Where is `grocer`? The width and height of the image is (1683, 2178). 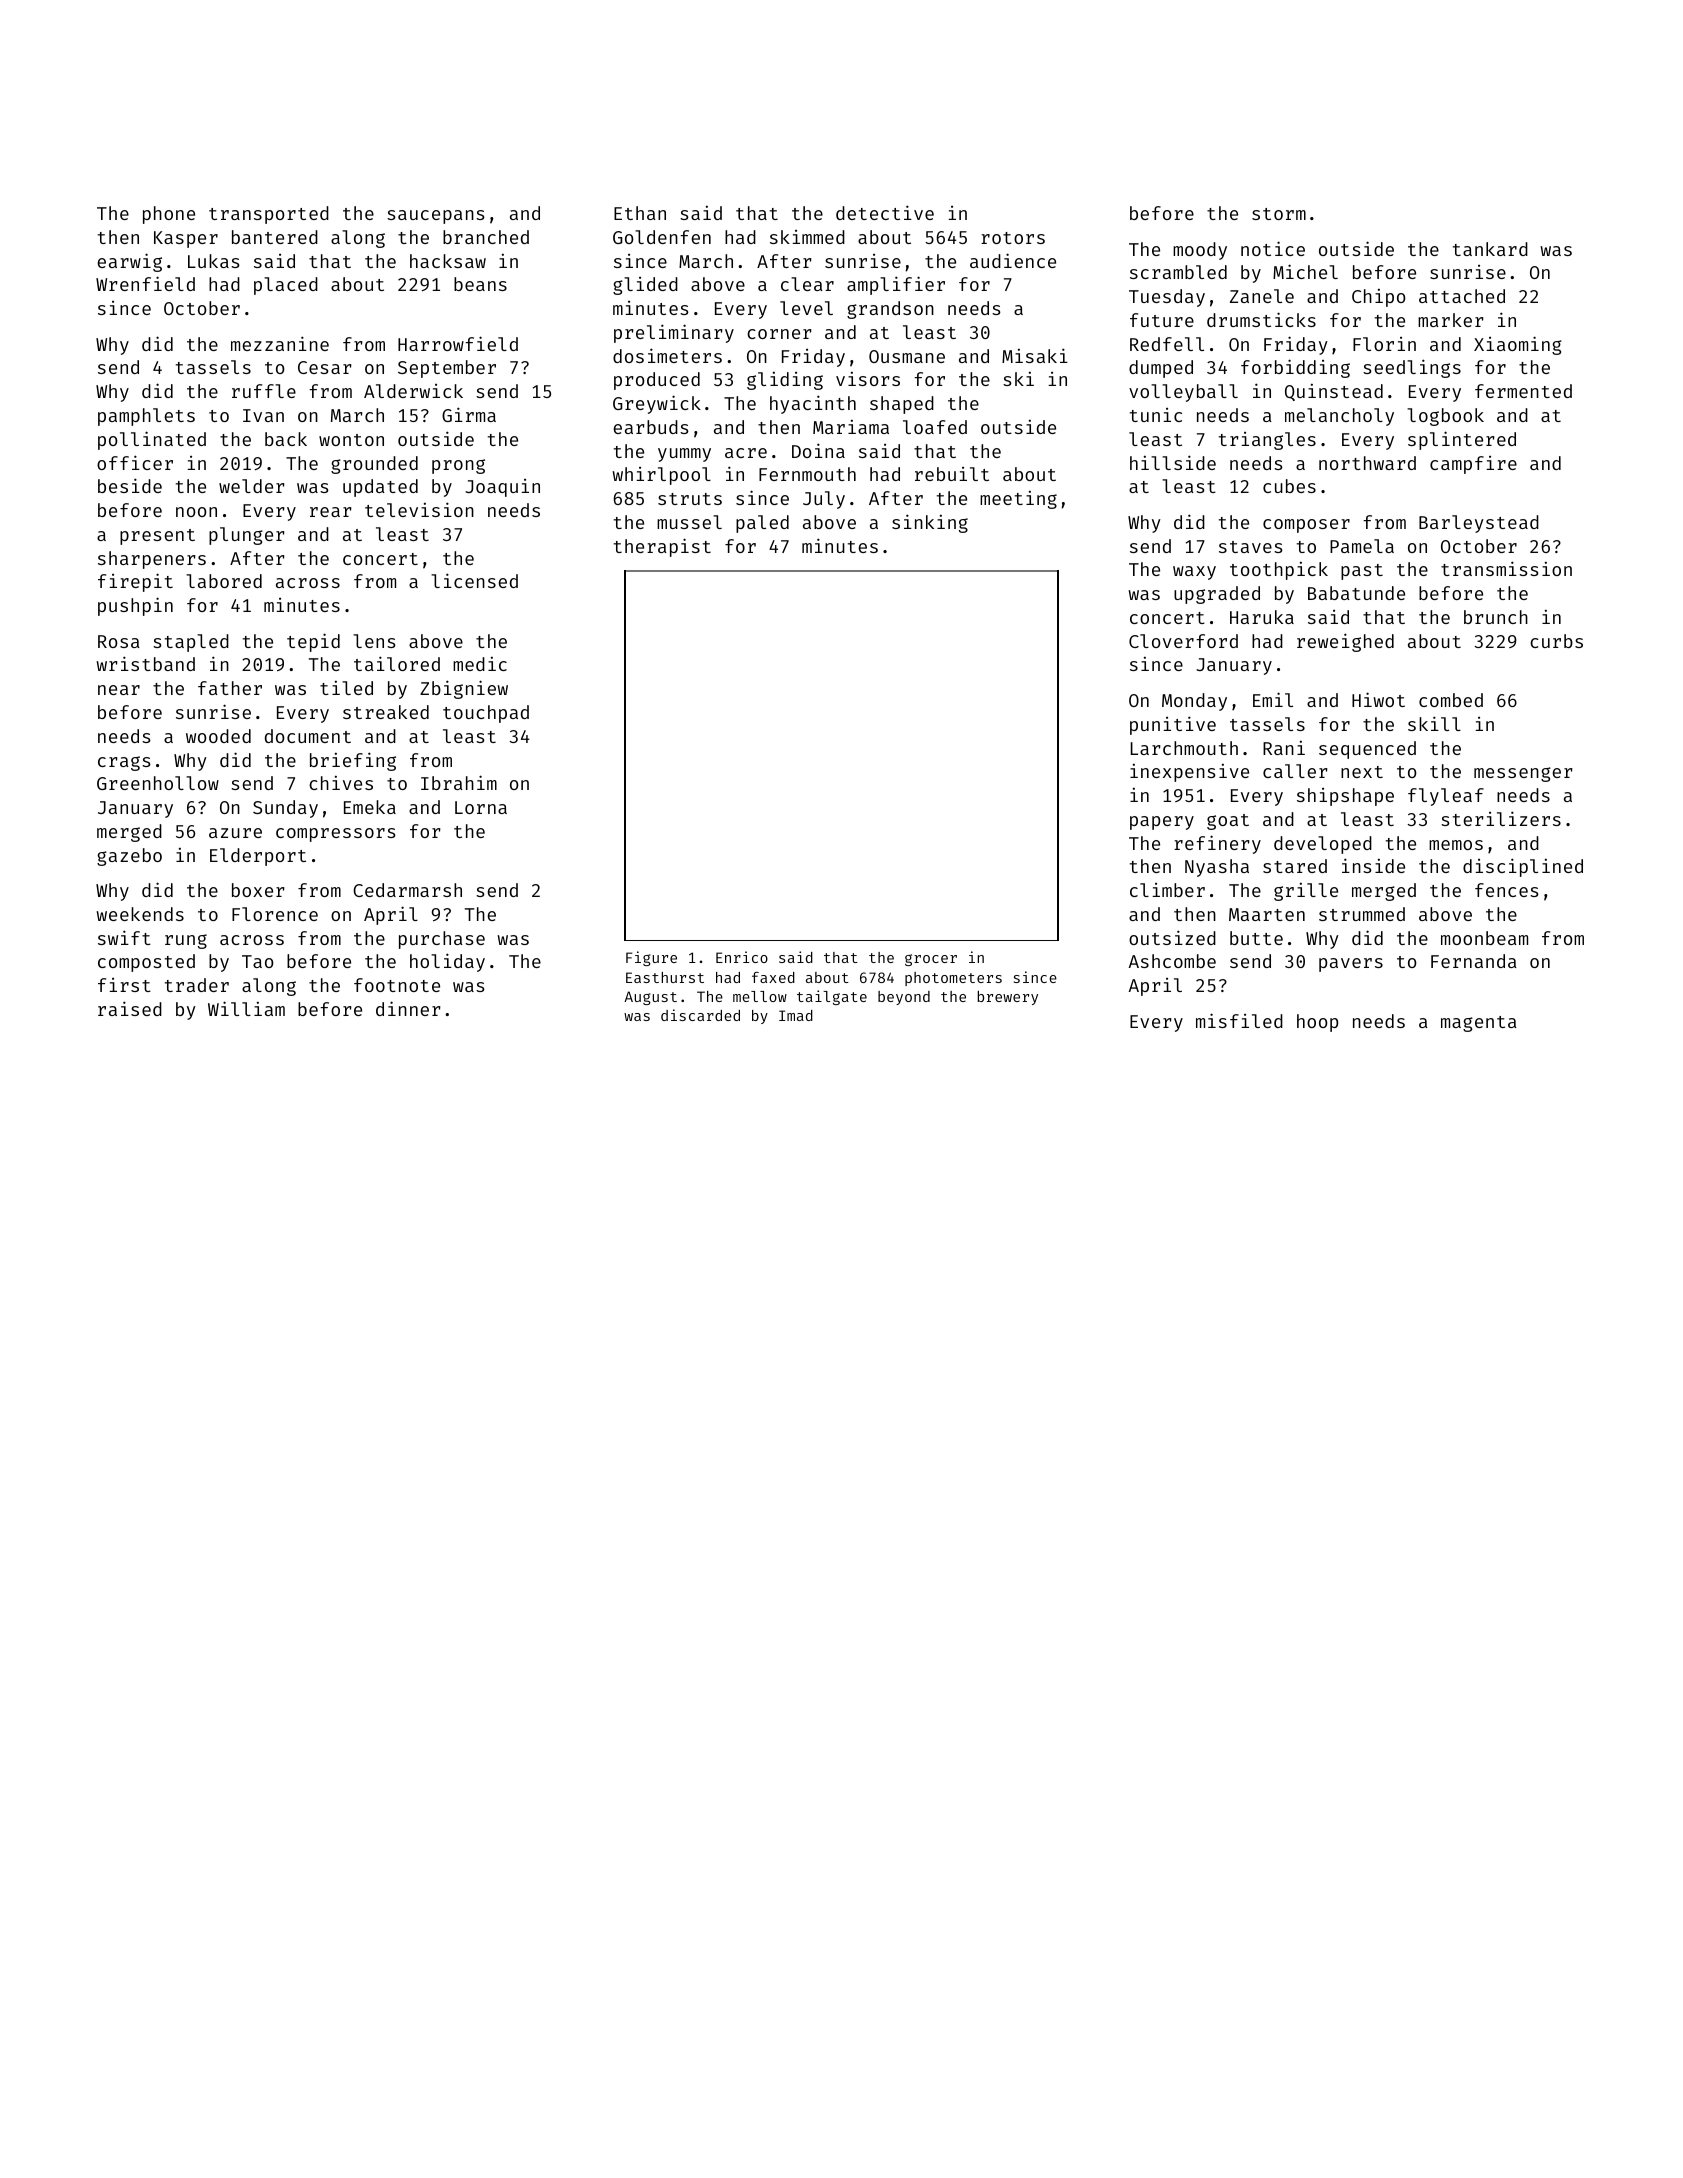 grocer is located at coordinates (931, 960).
